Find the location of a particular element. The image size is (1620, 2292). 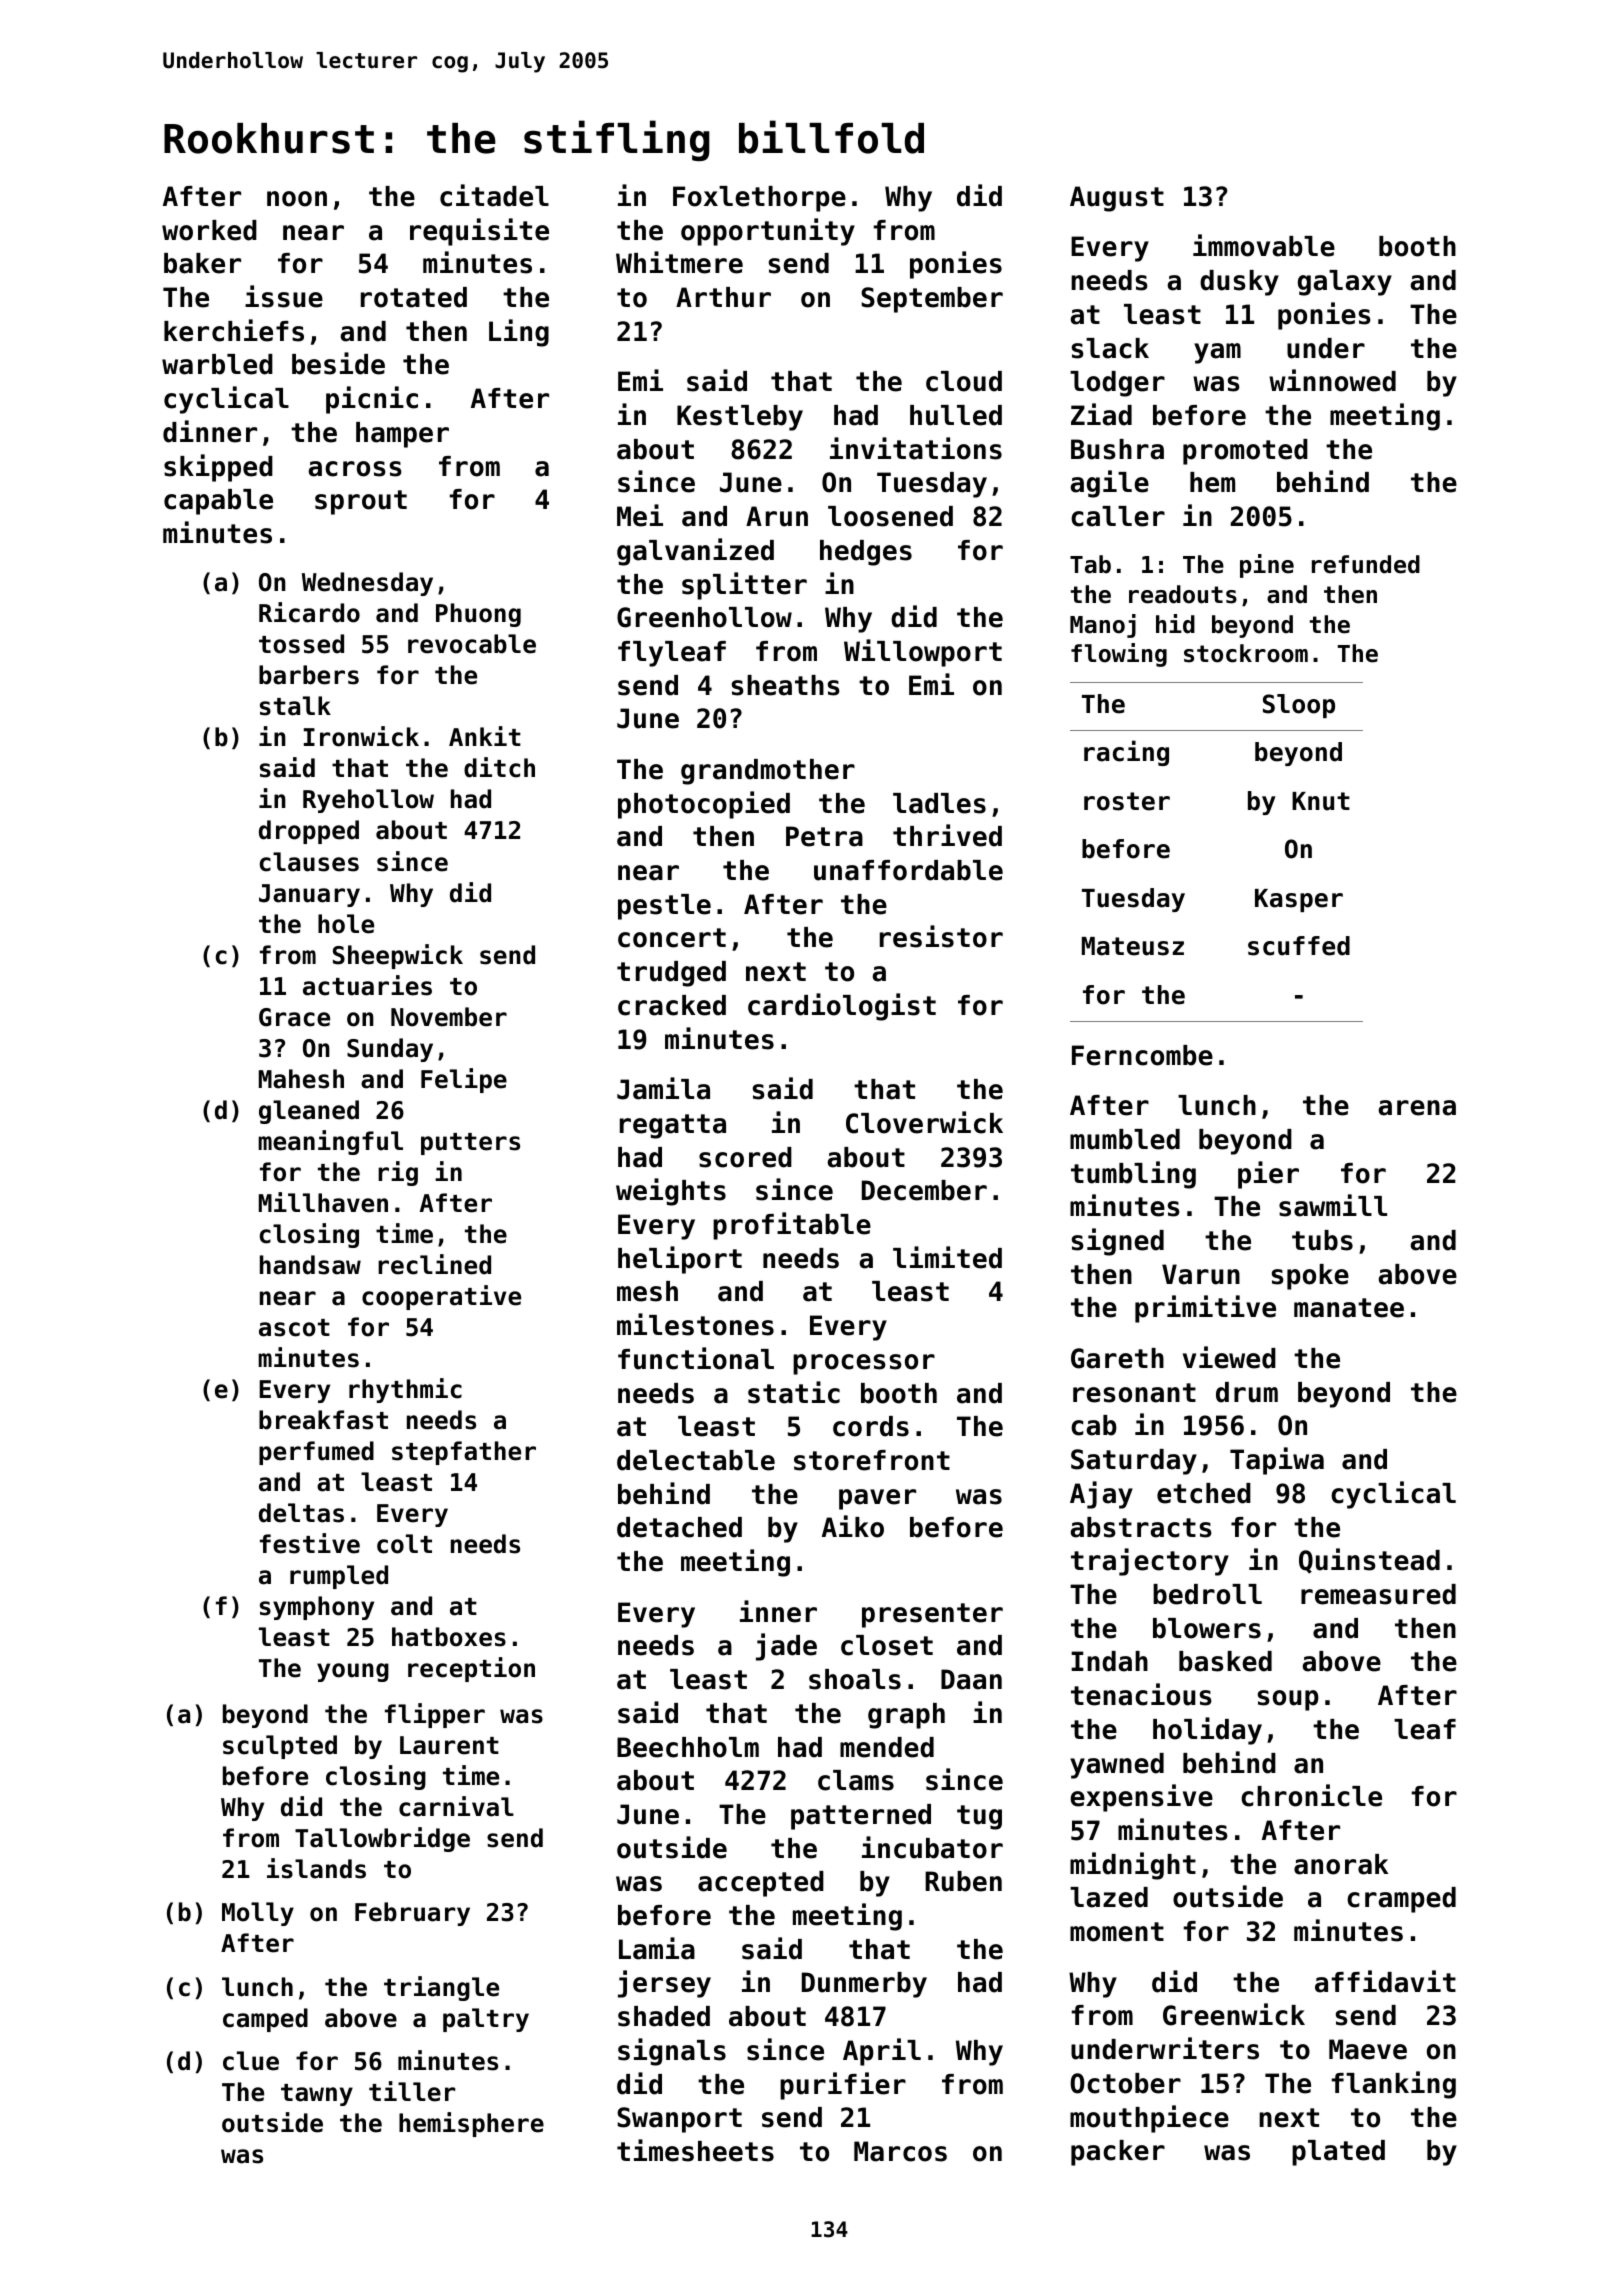

immovable is located at coordinates (1264, 245).
